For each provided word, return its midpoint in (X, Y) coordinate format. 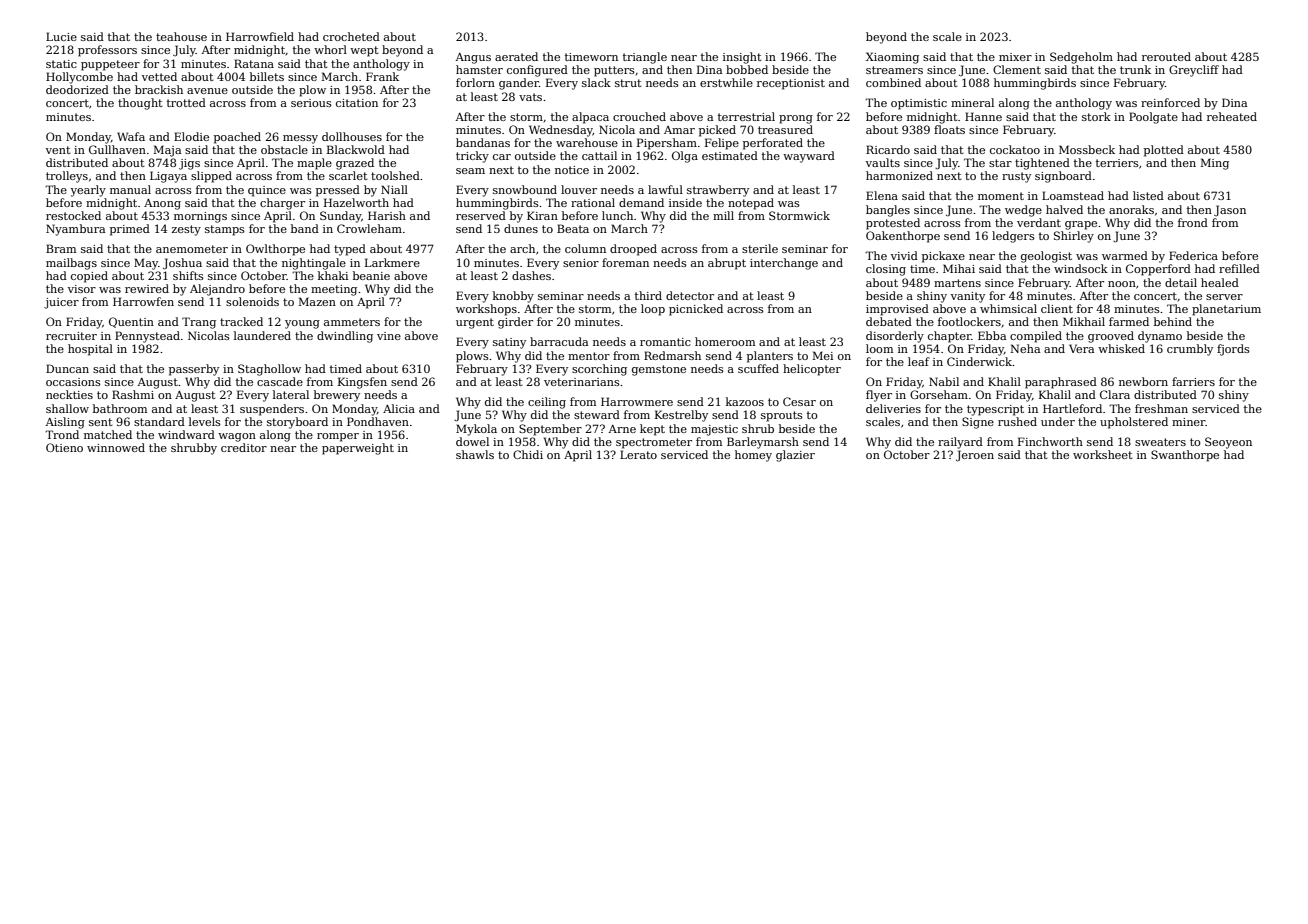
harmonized (899, 175)
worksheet (1103, 454)
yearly (88, 191)
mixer (1015, 57)
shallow (67, 408)
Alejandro (217, 290)
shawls (475, 454)
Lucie (61, 36)
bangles (888, 211)
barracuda (559, 341)
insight (742, 58)
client (1057, 308)
